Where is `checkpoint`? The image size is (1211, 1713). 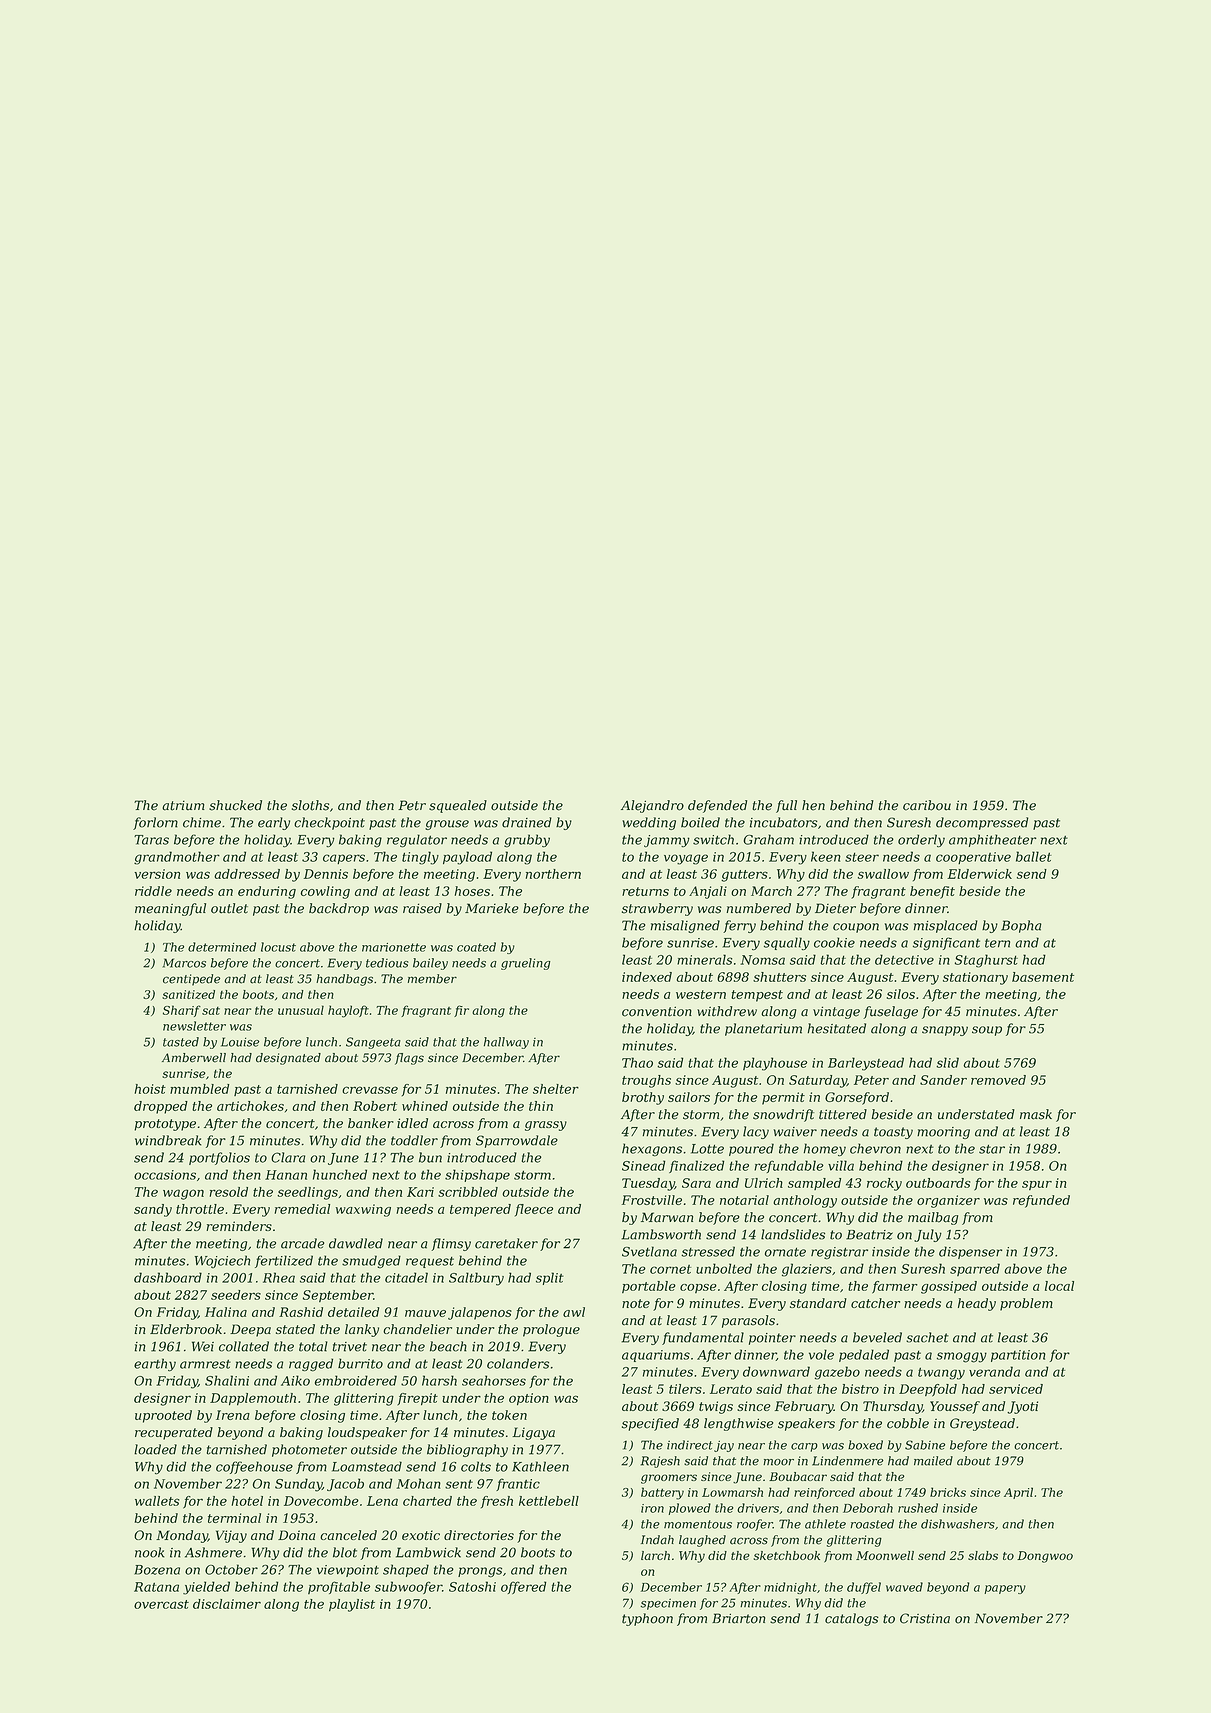
checkpoint is located at coordinates (329, 823).
